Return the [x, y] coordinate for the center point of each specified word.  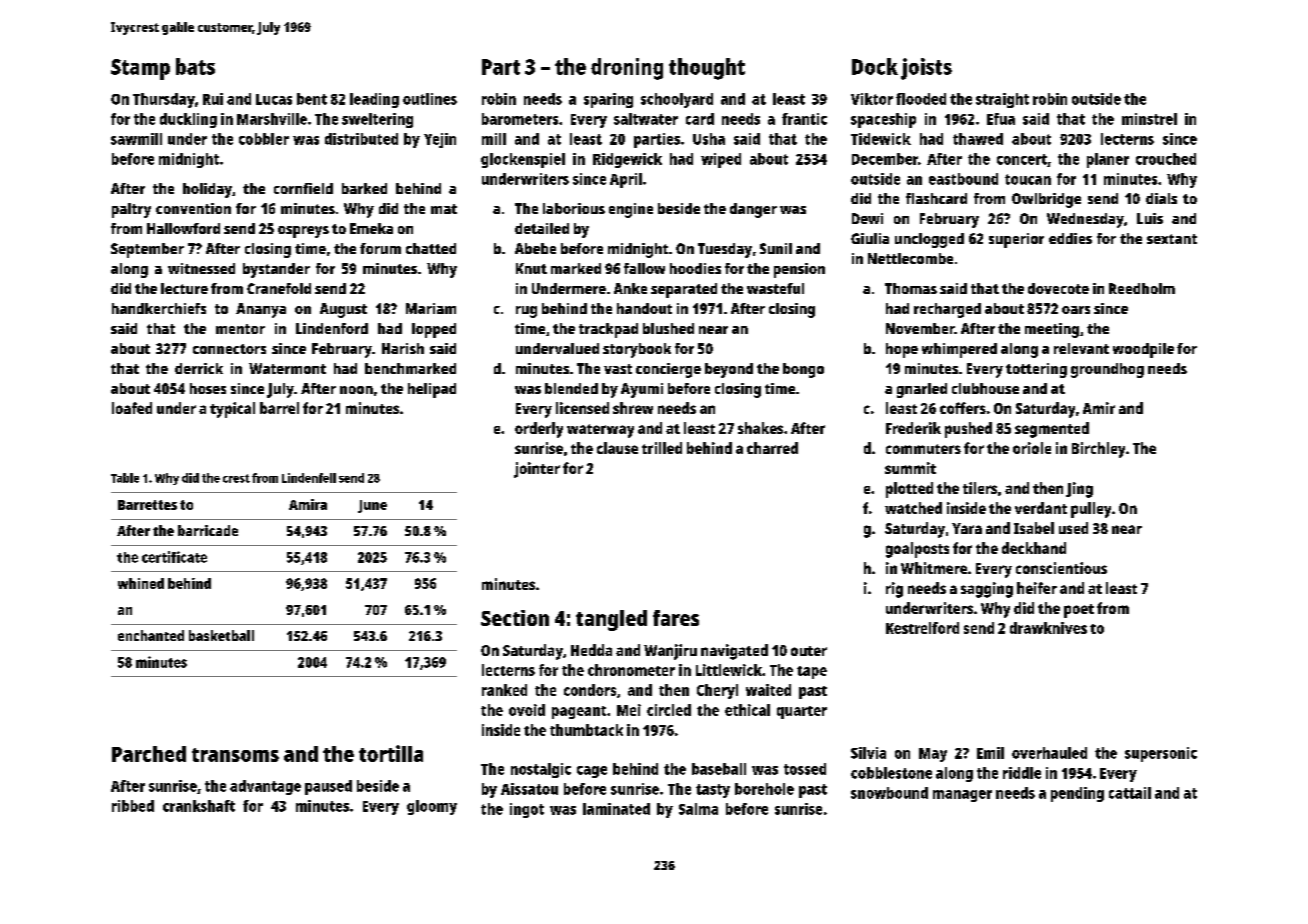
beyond [729, 370]
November [920, 328]
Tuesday [725, 250]
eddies [1070, 238]
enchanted [151, 635]
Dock [875, 66]
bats [195, 66]
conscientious [1061, 568]
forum [380, 248]
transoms [235, 755]
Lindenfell [309, 478]
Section [515, 618]
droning [627, 69]
